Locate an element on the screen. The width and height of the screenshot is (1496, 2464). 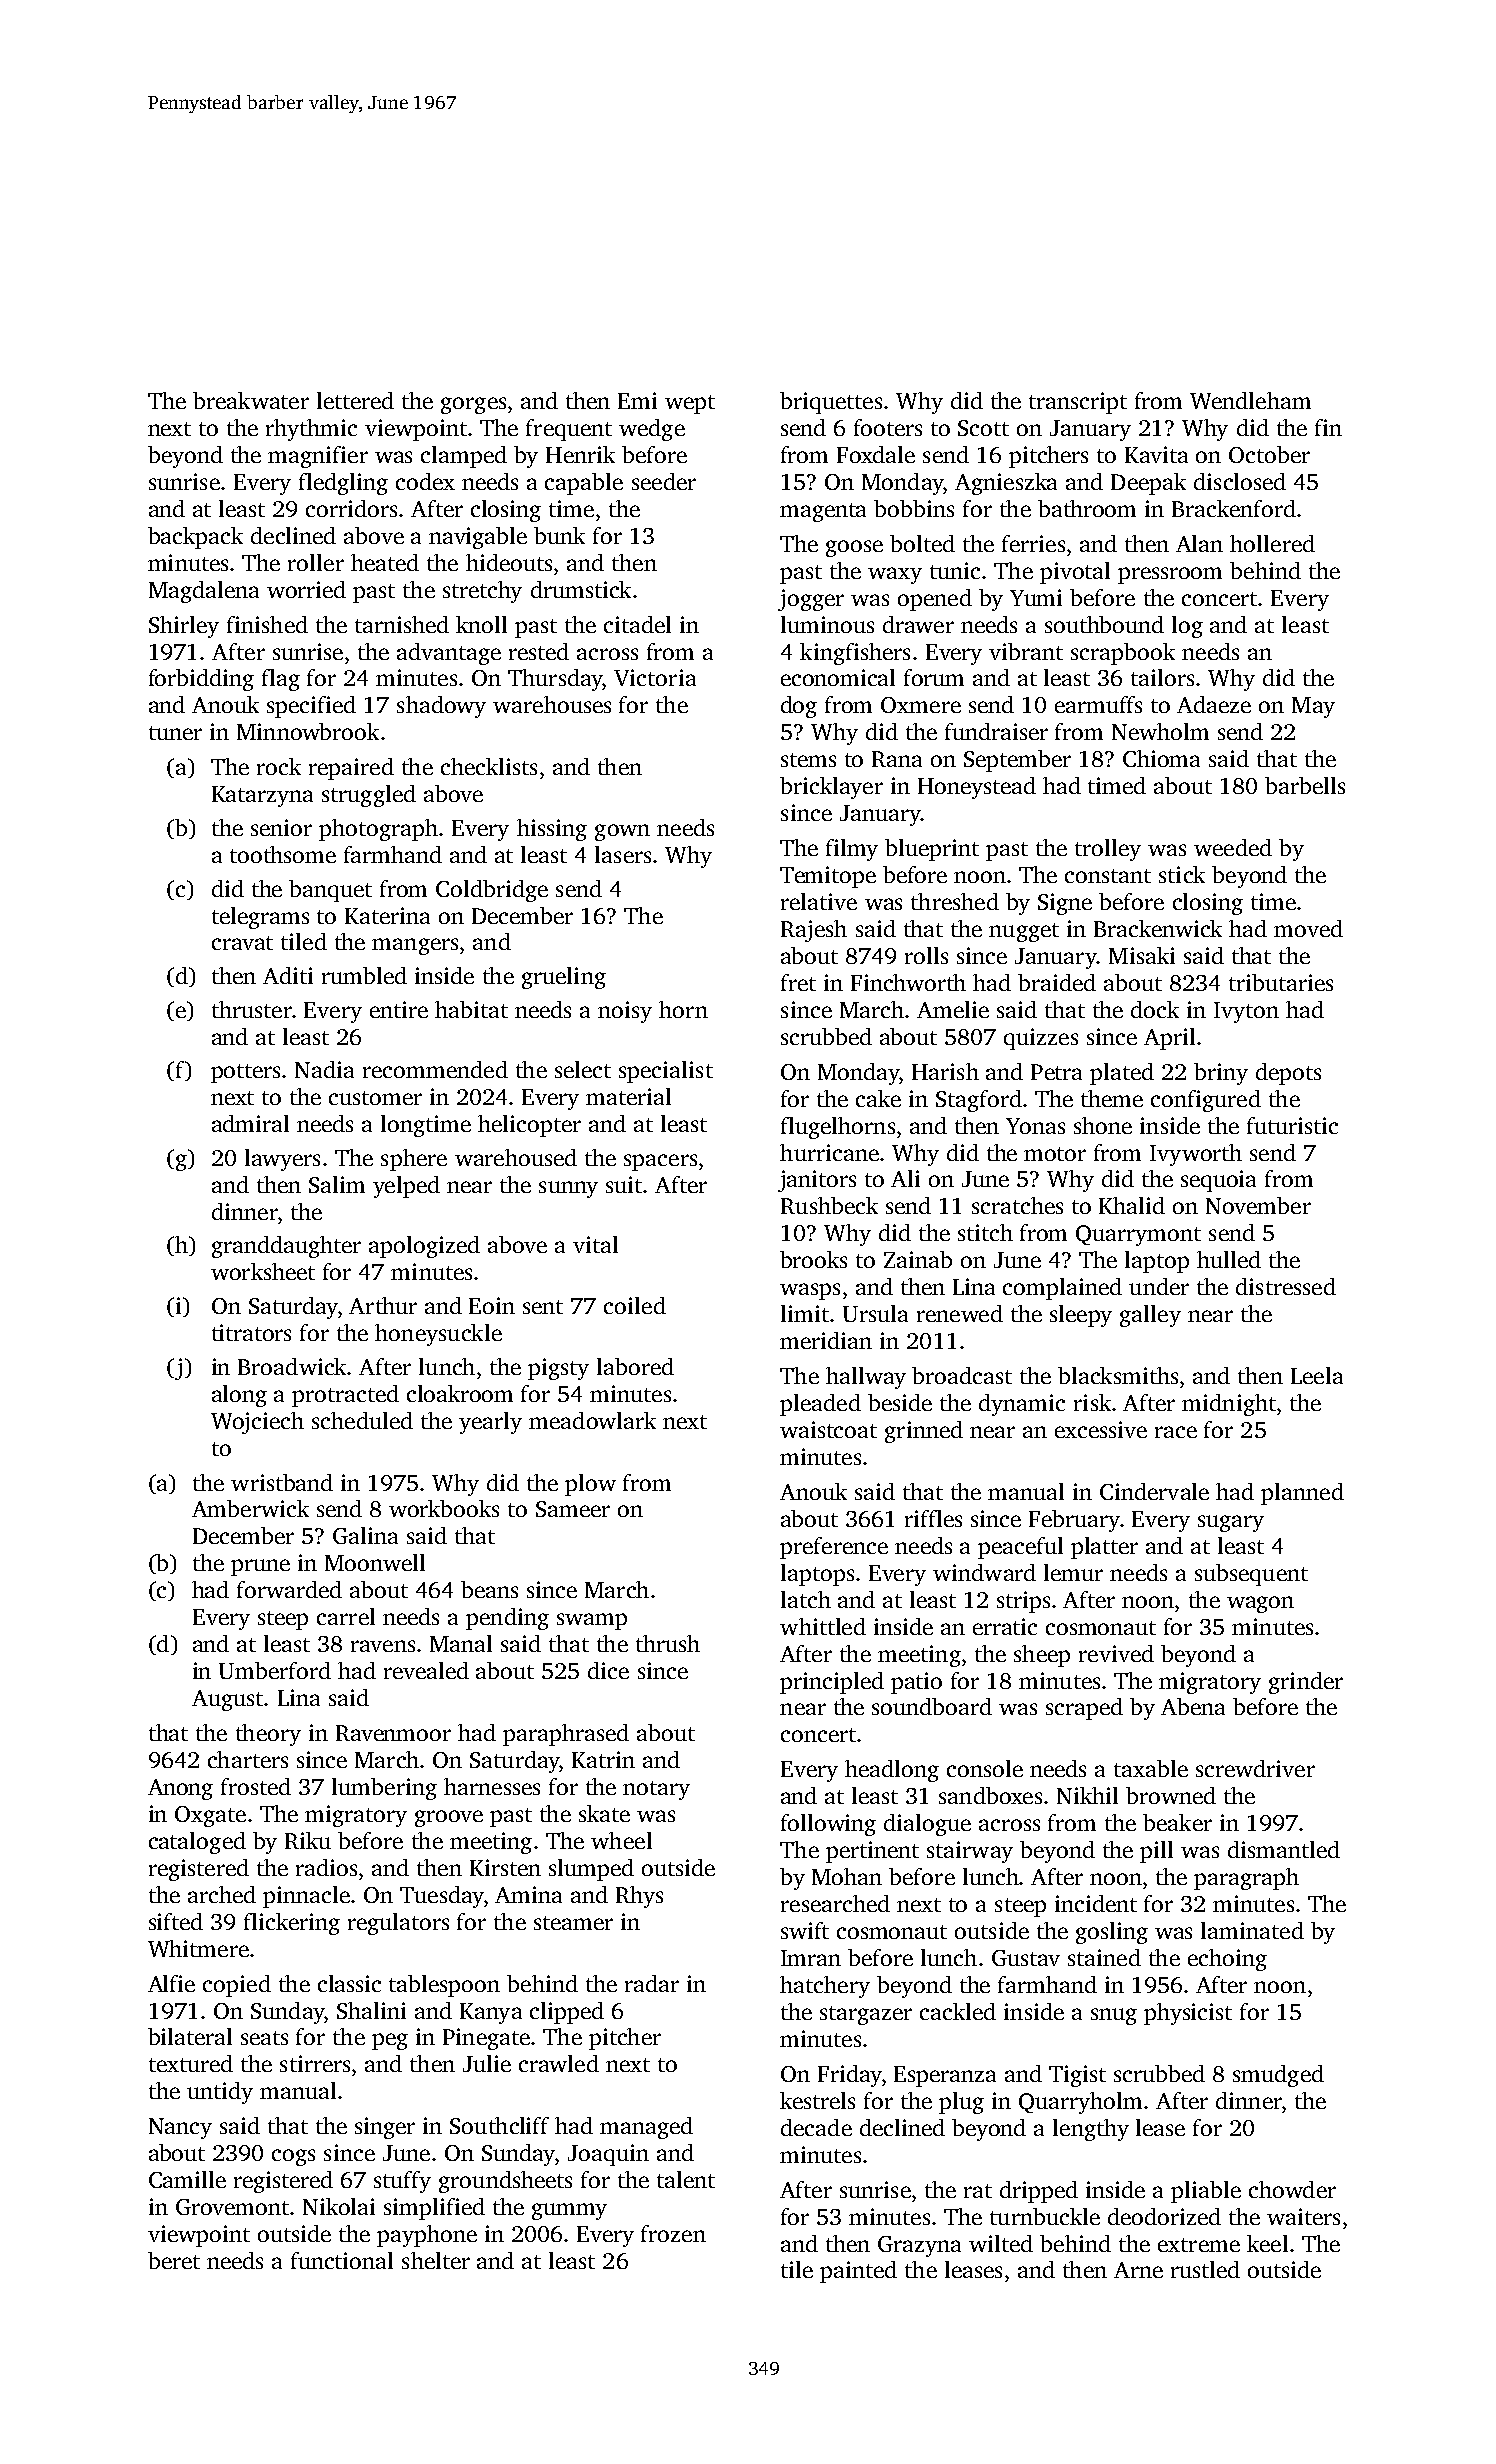
futuristic is located at coordinates (1292, 1125).
